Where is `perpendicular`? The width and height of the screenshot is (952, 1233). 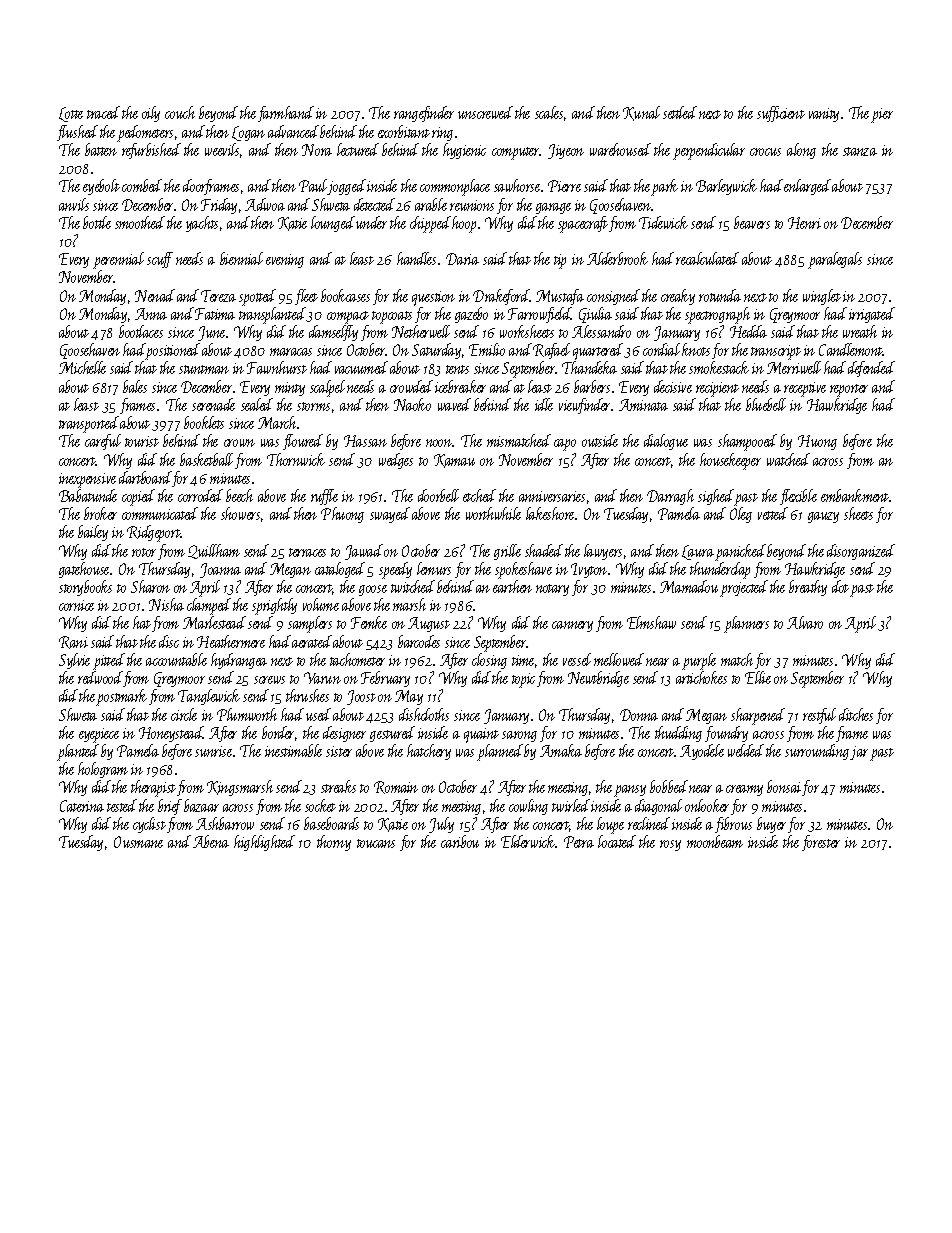 perpendicular is located at coordinates (709, 151).
